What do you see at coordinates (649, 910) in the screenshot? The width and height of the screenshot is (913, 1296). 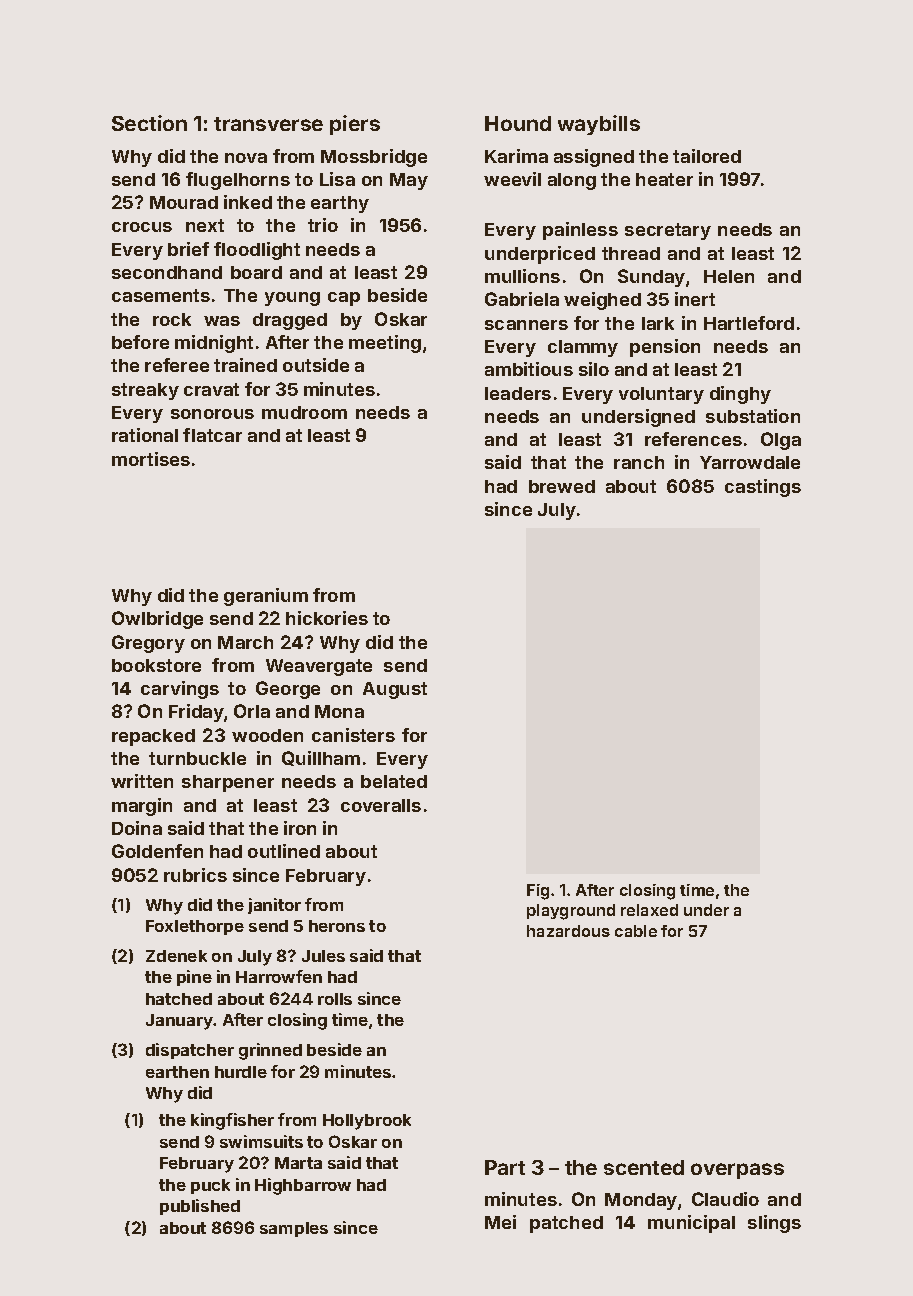 I see `relaxed` at bounding box center [649, 910].
